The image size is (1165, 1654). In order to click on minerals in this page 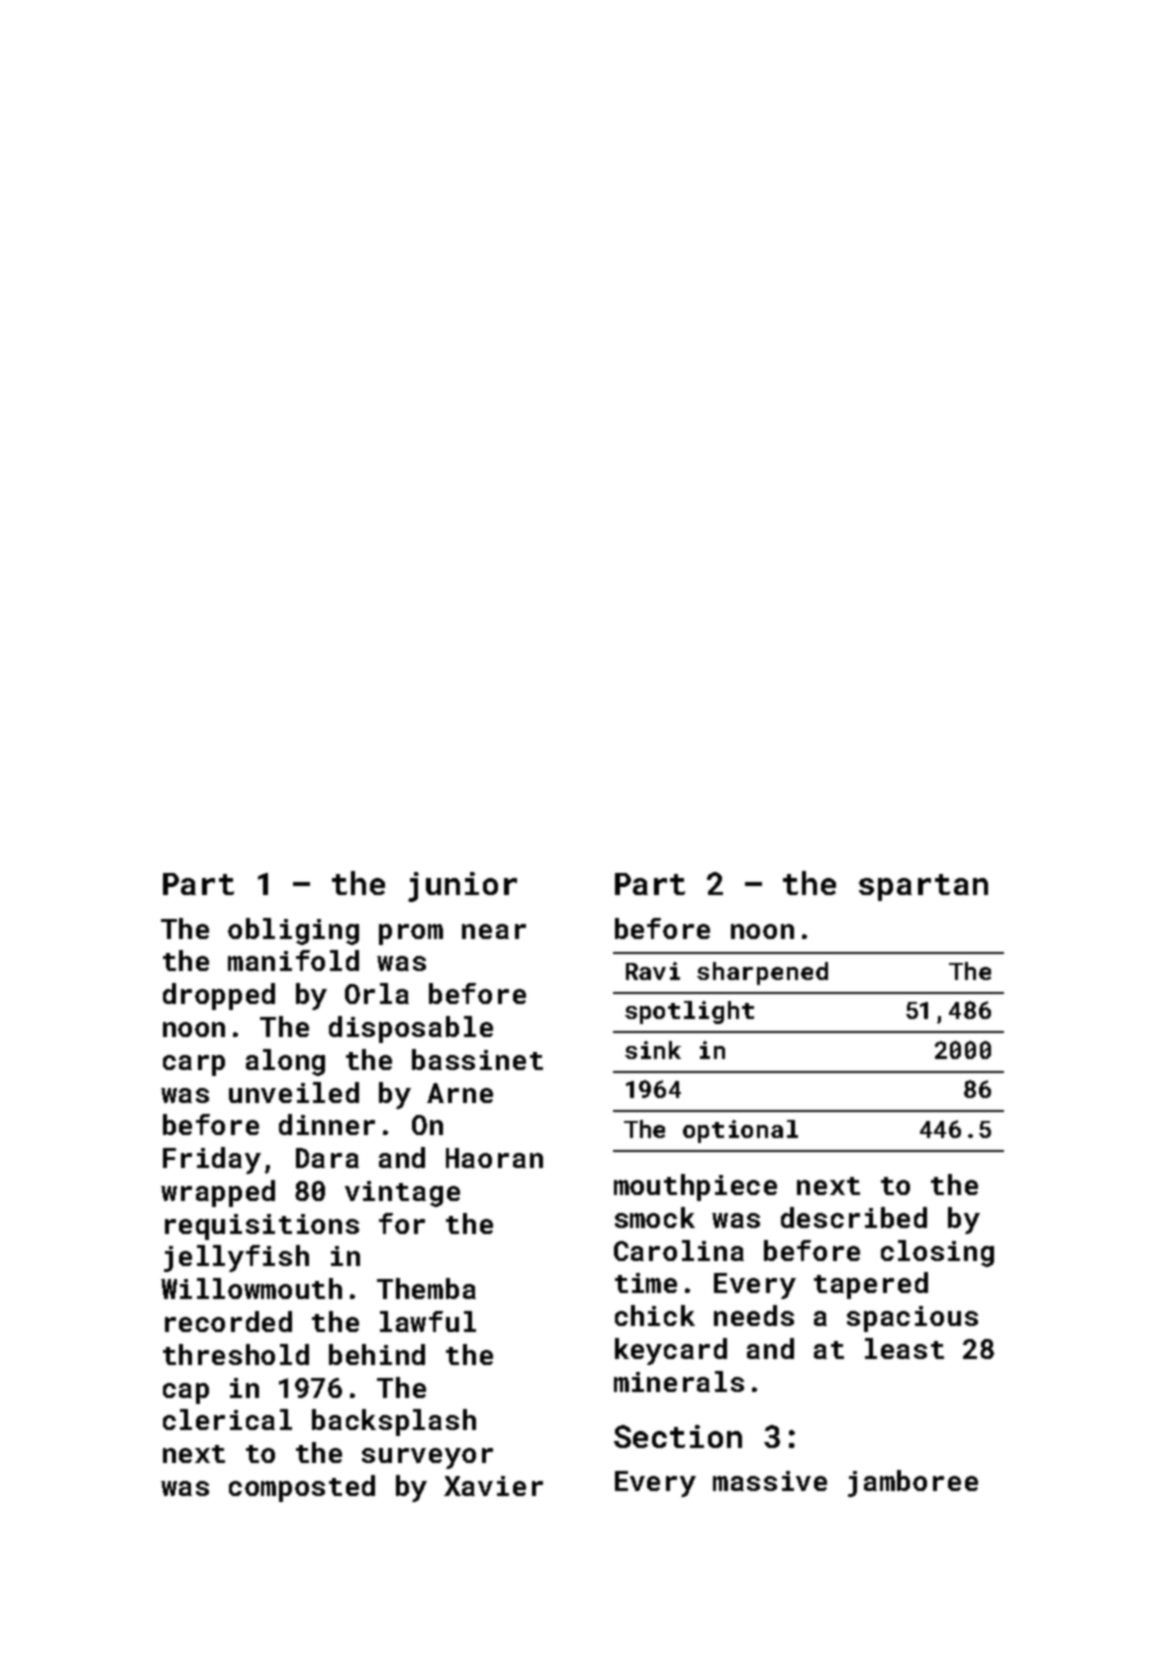, I will do `click(679, 1381)`.
